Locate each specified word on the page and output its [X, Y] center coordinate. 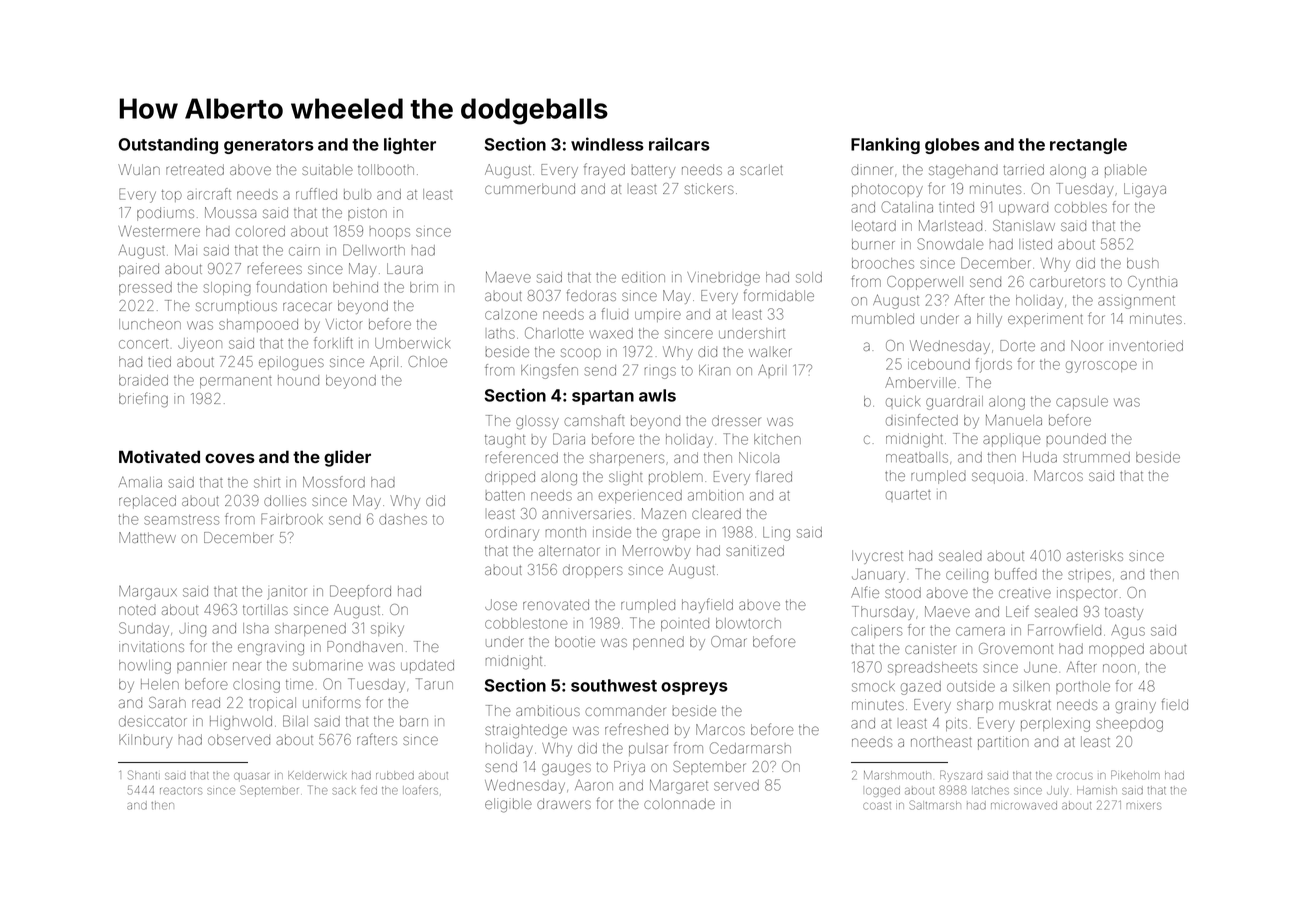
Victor [344, 324]
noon [1119, 668]
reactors [181, 791]
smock [873, 686]
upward [1023, 208]
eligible [508, 805]
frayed [604, 170]
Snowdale [950, 244]
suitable [327, 169]
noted [137, 610]
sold [809, 277]
